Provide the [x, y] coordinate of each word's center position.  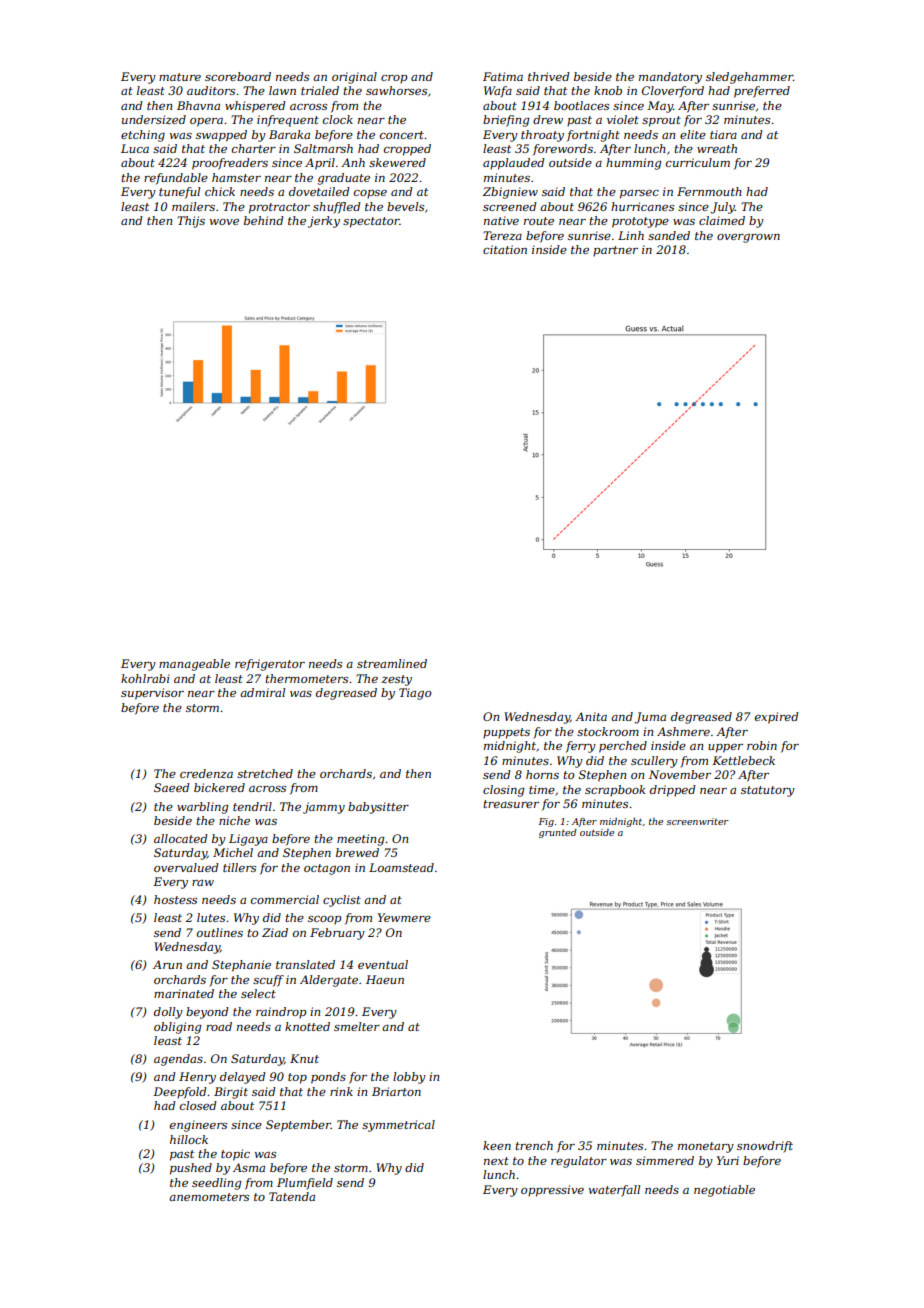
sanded [669, 235]
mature [180, 77]
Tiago [415, 694]
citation [505, 249]
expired [777, 718]
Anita [591, 716]
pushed [191, 1169]
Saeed [172, 787]
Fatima [503, 76]
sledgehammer [749, 78]
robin [762, 745]
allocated [181, 838]
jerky [324, 222]
